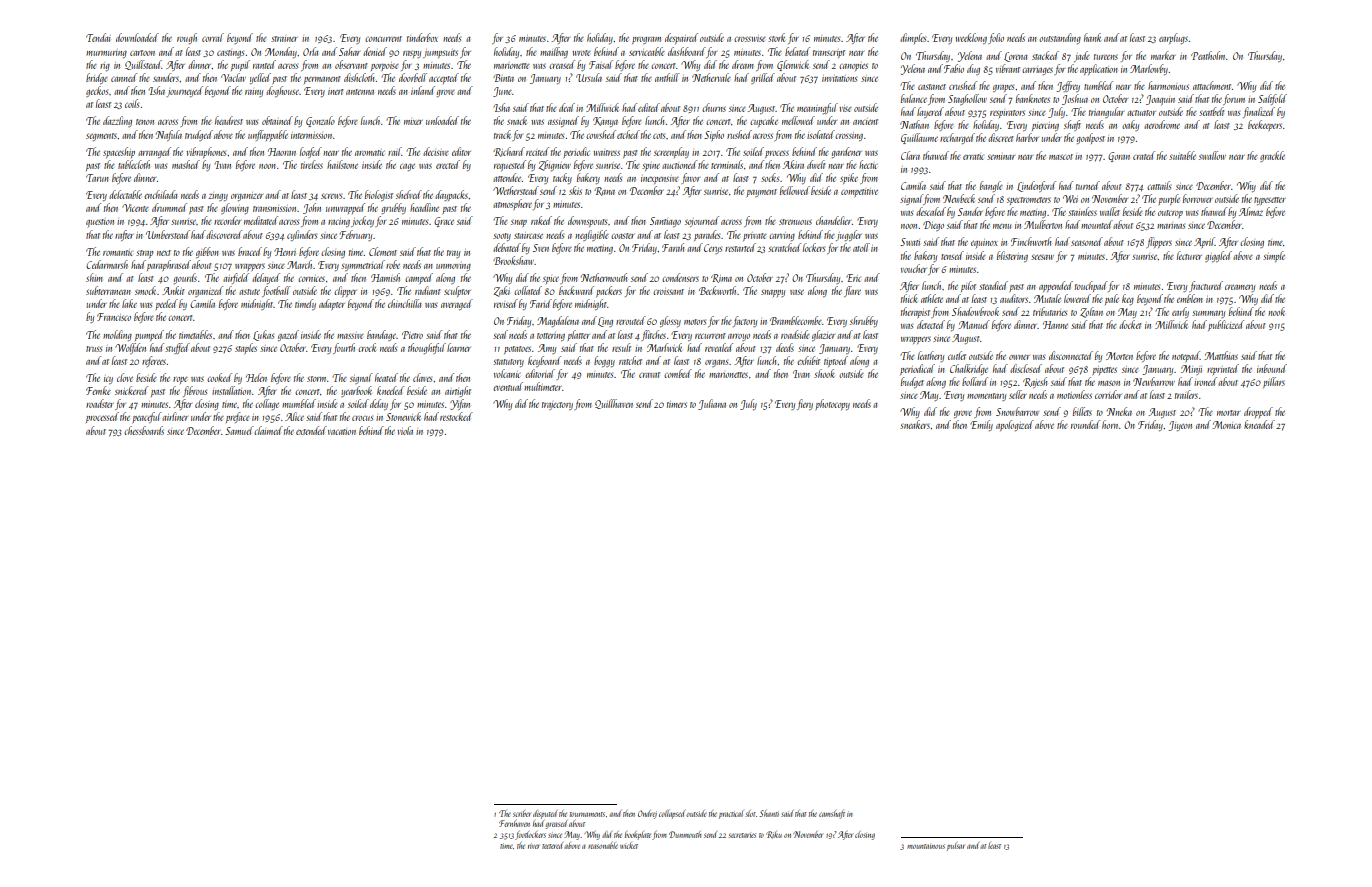 This page has height=887, width=1372. What do you see at coordinates (342, 432) in the page?
I see `vacation` at bounding box center [342, 432].
